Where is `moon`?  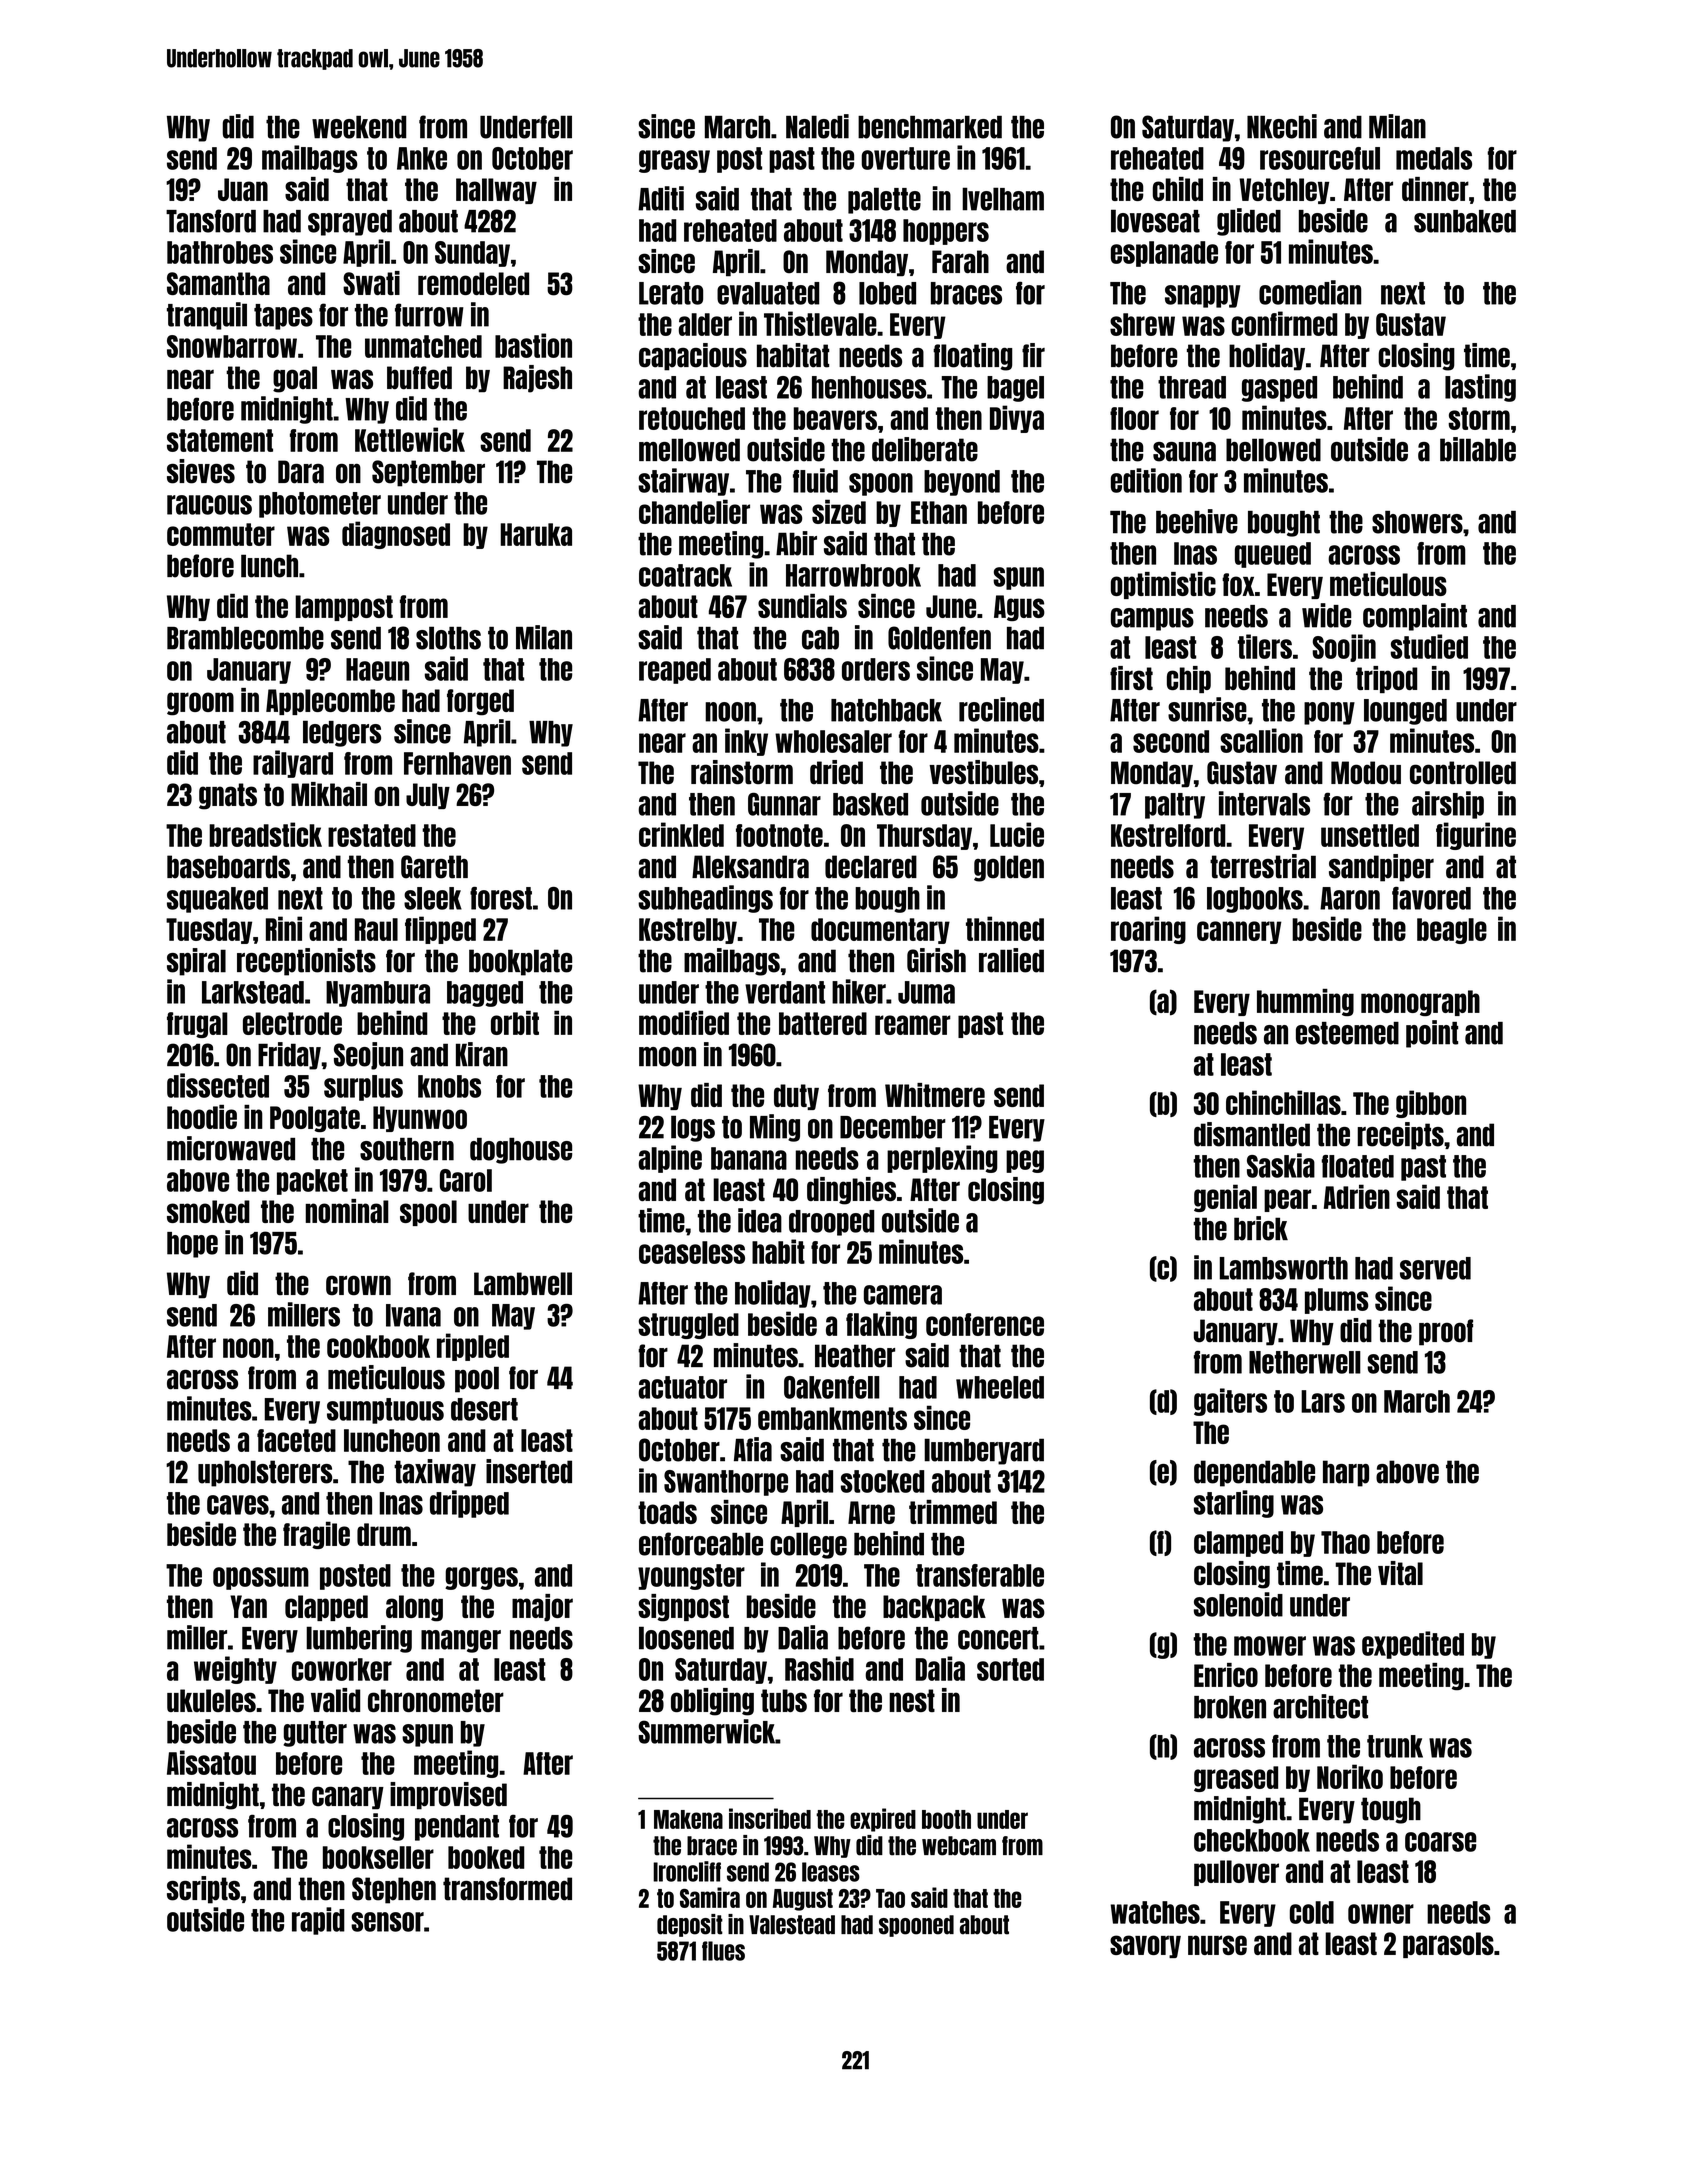
moon is located at coordinates (667, 1057).
